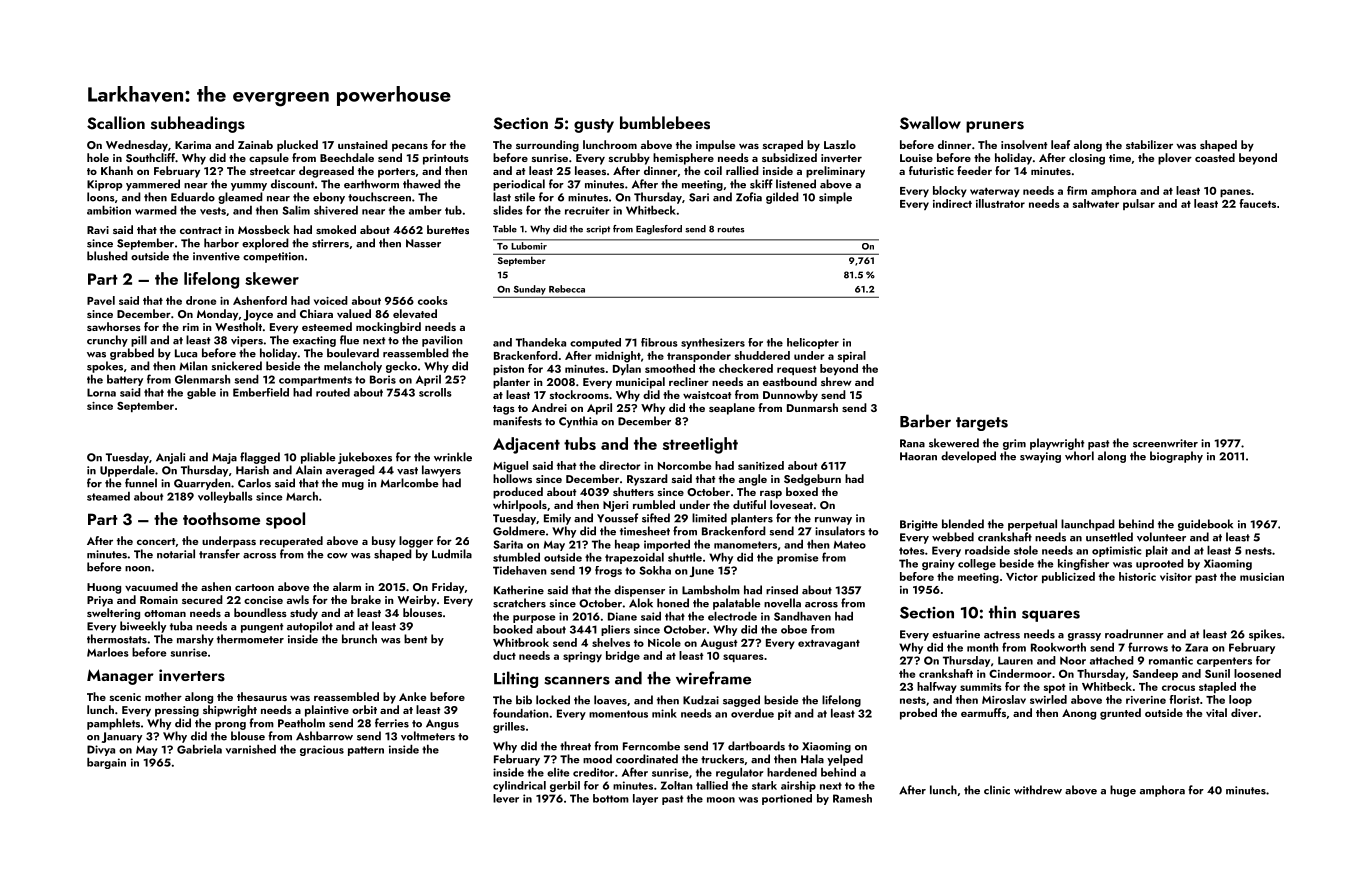  What do you see at coordinates (812, 407) in the page?
I see `Dunmarsh` at bounding box center [812, 407].
